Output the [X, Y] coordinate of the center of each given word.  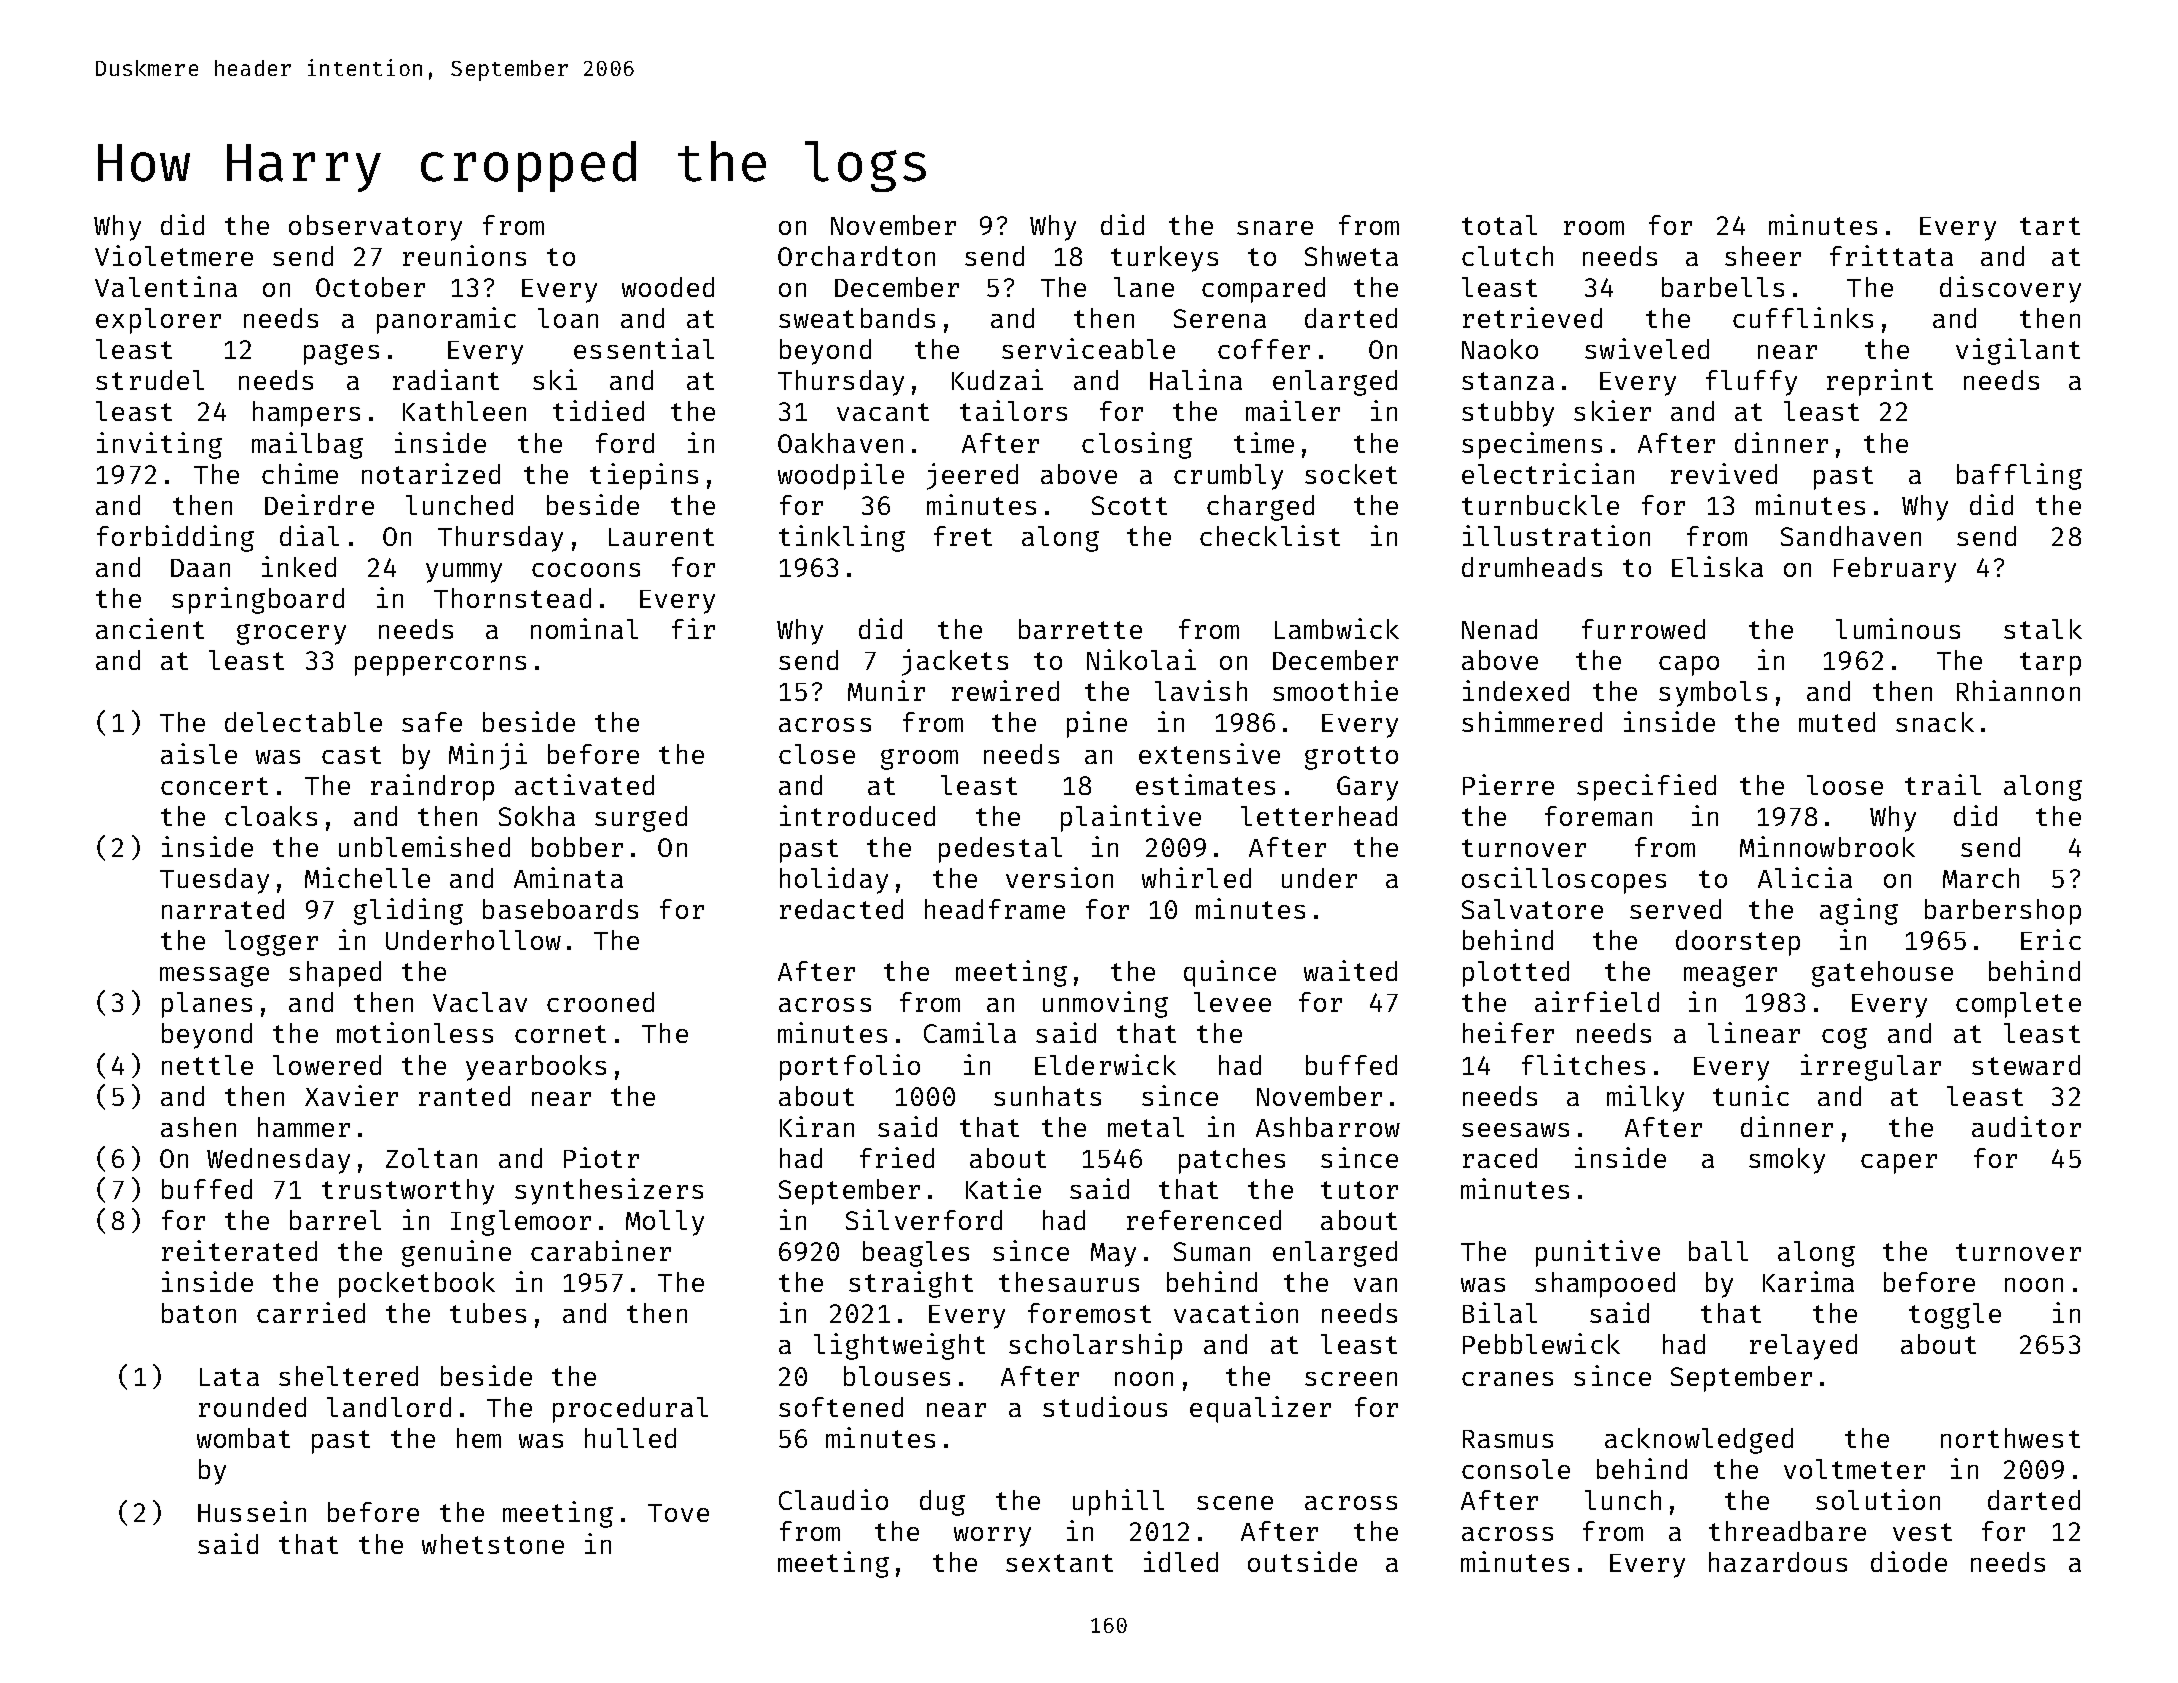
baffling [2019, 476]
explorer [158, 321]
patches [1232, 1161]
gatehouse [1882, 974]
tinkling [842, 538]
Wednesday [278, 1161]
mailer [1293, 410]
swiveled [1647, 348]
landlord [389, 1407]
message [214, 976]
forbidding [175, 538]
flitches [1583, 1064]
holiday [834, 880]
